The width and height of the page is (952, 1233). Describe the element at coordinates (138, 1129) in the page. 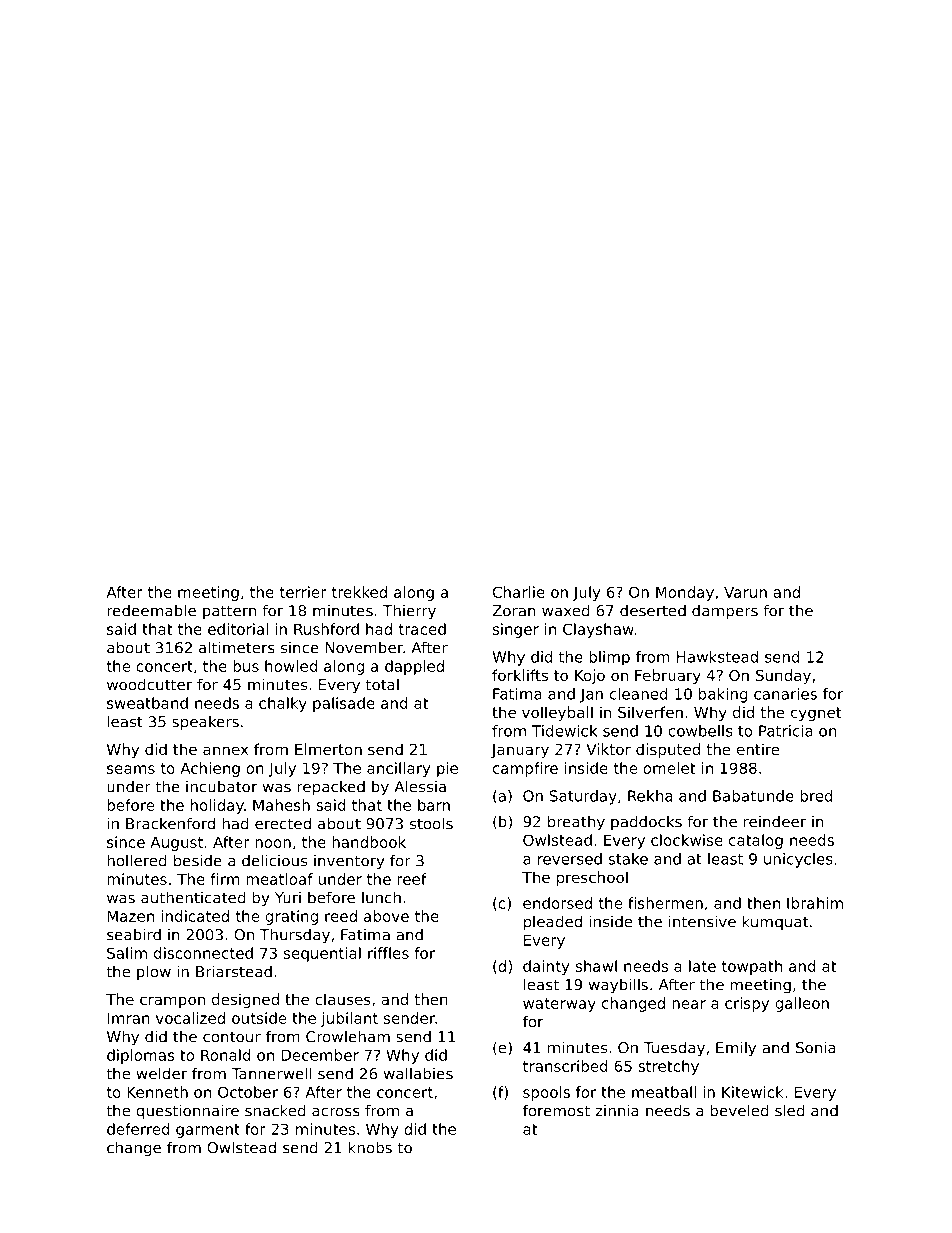

I see `deferred` at that location.
